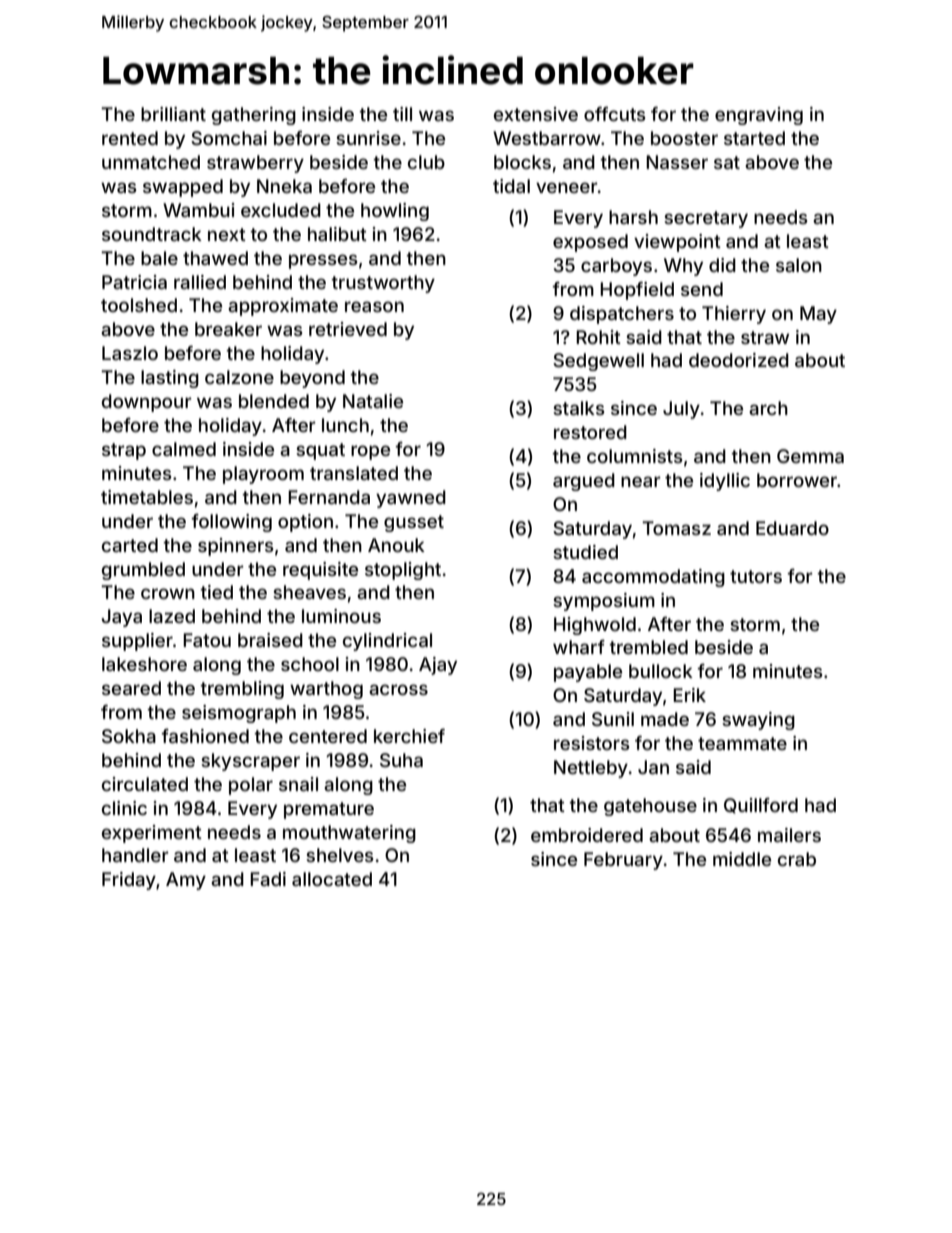 The width and height of the page is (952, 1233). I want to click on Rohit, so click(598, 337).
